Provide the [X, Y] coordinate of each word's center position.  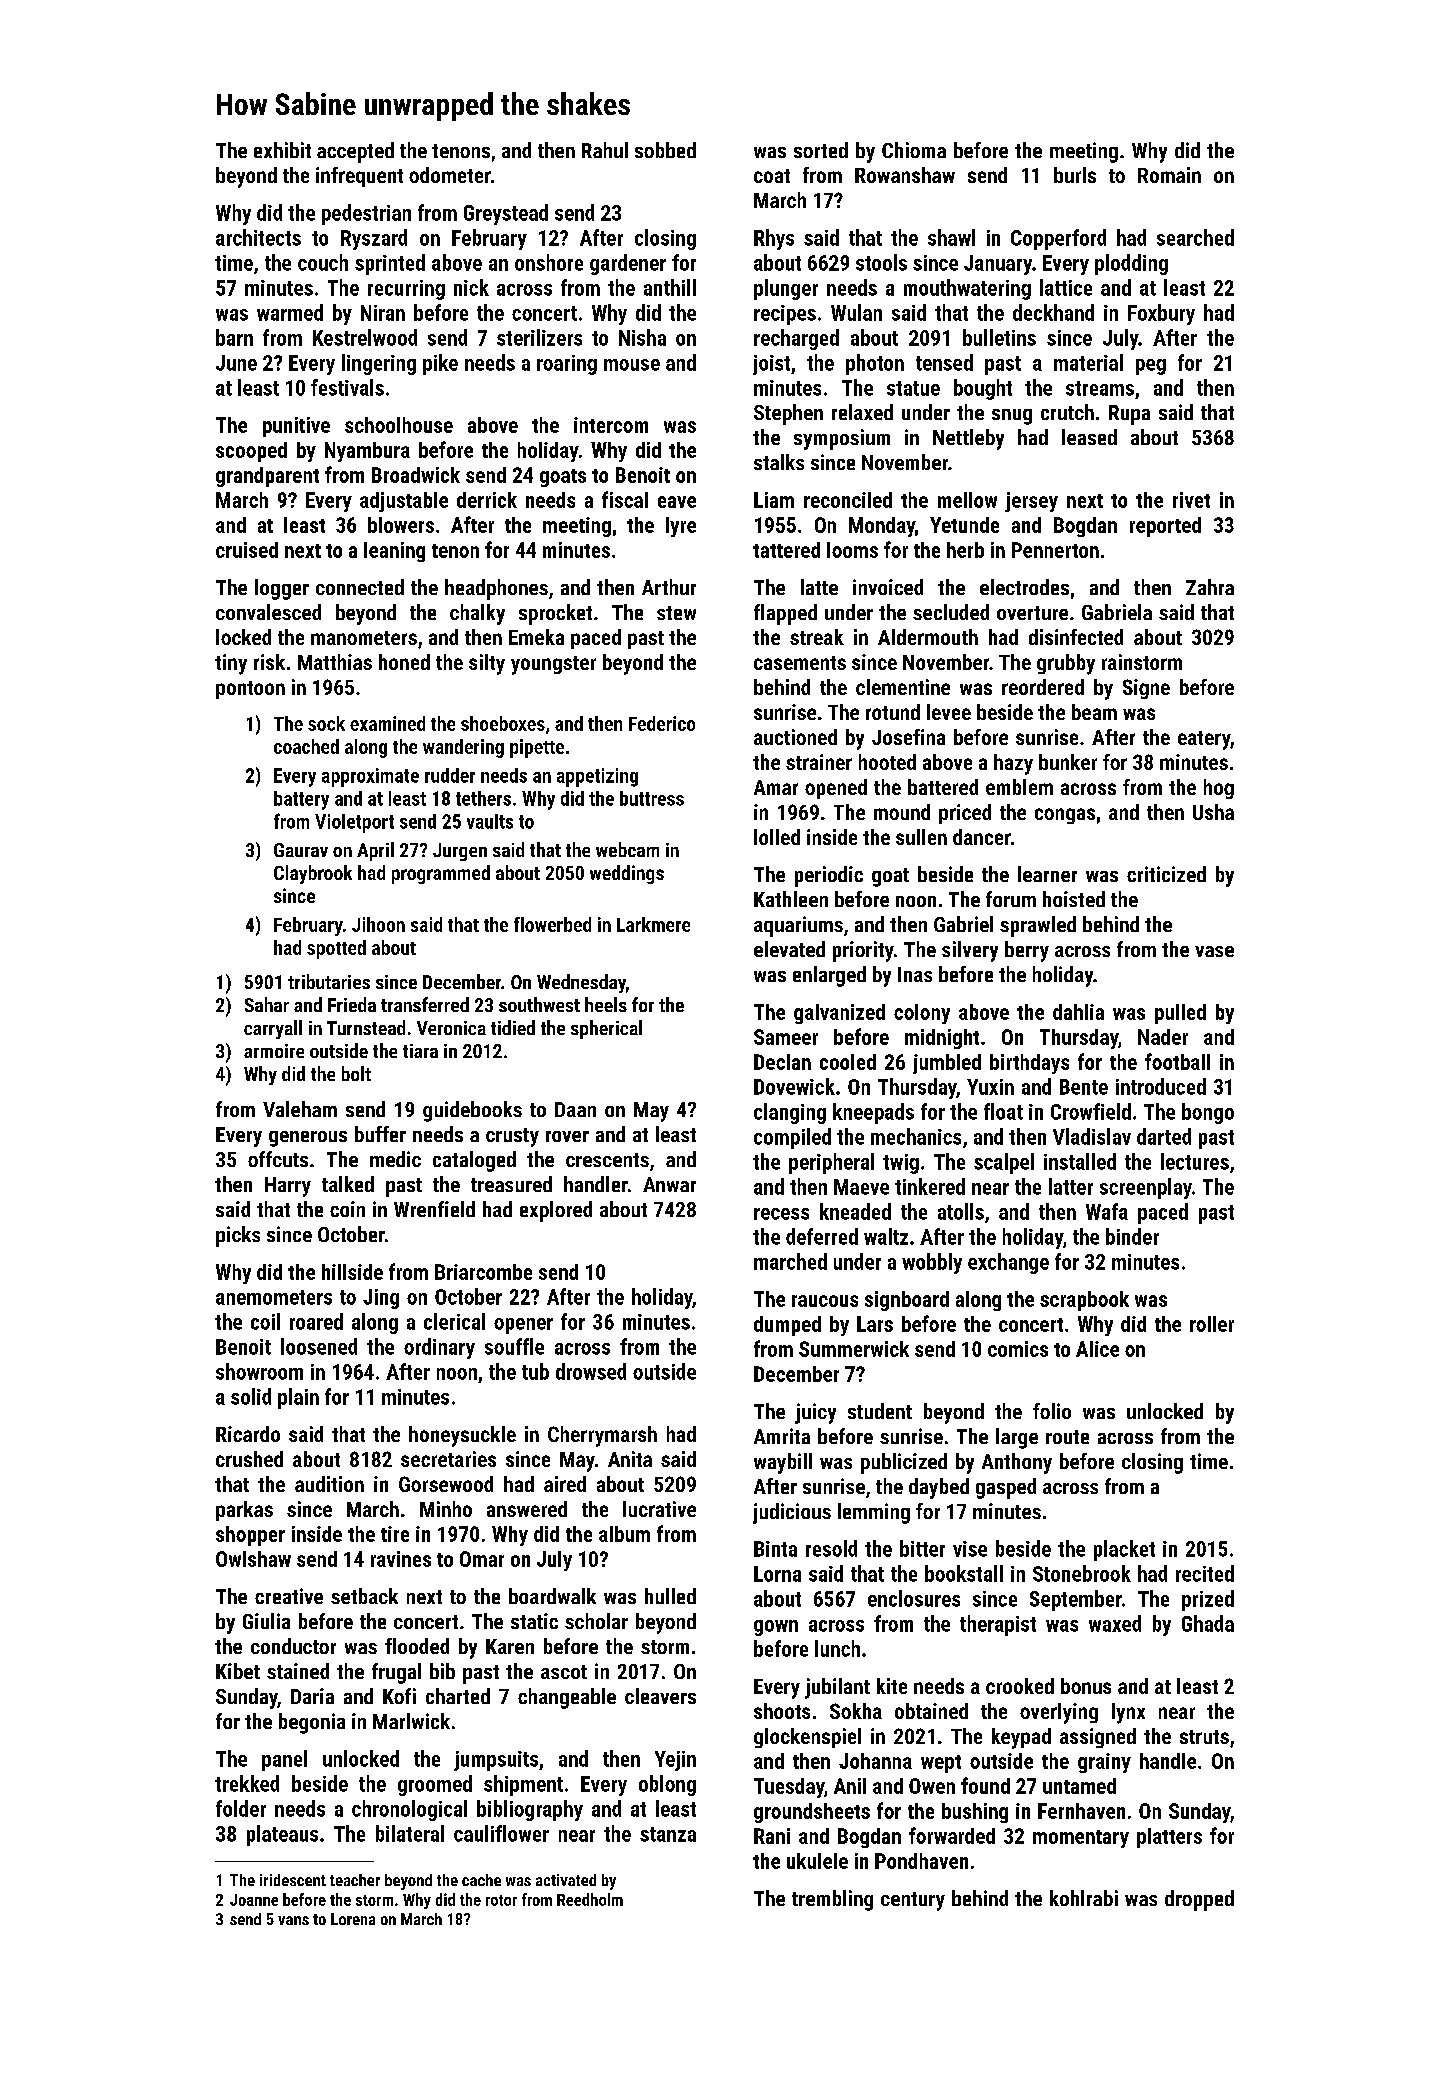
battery [301, 800]
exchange [1008, 1263]
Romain [1169, 175]
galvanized [839, 1014]
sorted [821, 150]
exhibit [282, 150]
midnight [942, 1039]
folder [241, 1808]
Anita [630, 1459]
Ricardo [248, 1434]
